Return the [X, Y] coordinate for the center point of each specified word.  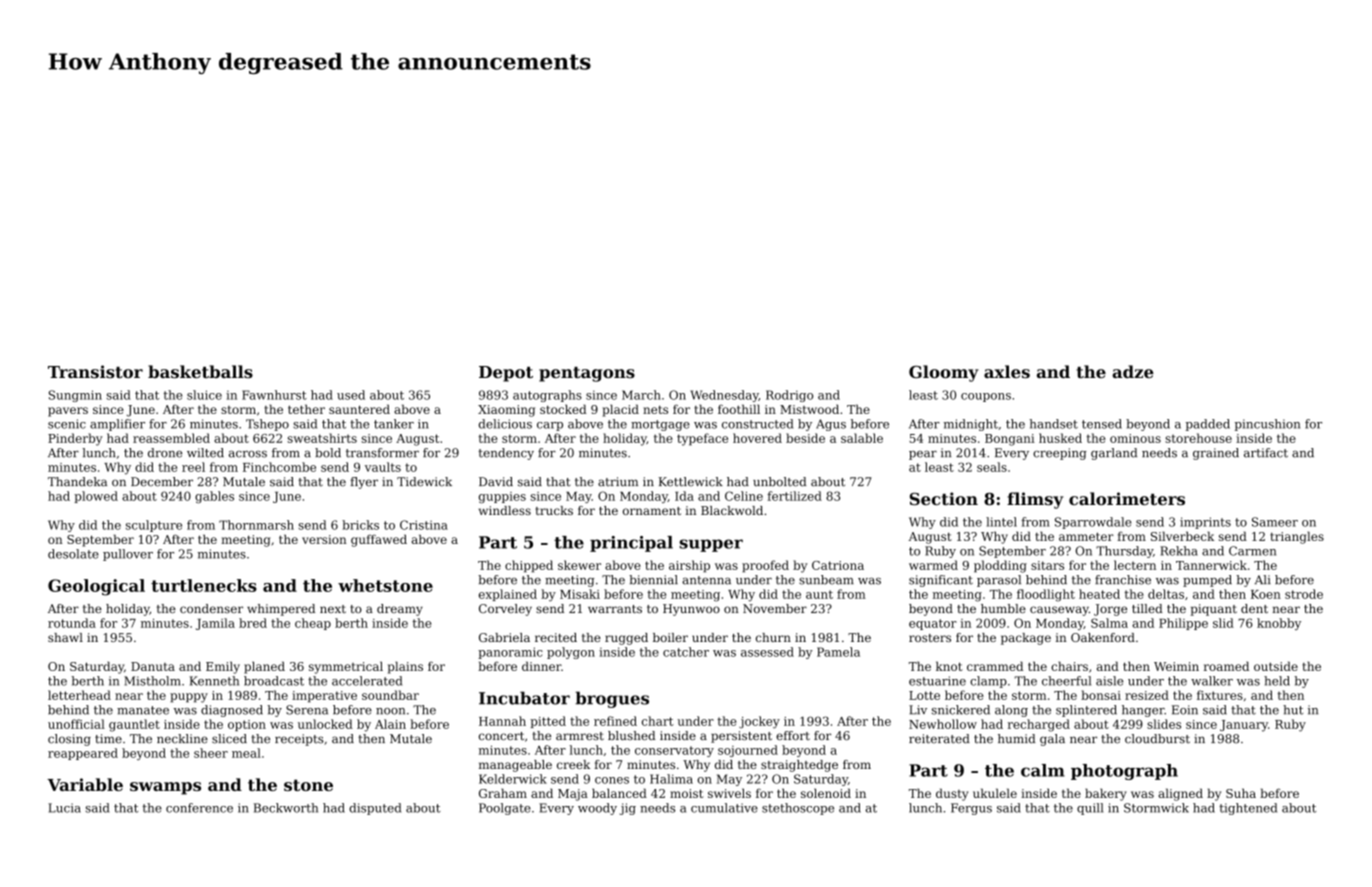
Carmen [1252, 551]
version [324, 539]
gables [214, 497]
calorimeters [1127, 498]
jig [628, 809]
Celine [744, 496]
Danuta [153, 666]
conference [199, 808]
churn [773, 637]
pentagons [587, 374]
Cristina [424, 525]
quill [1090, 809]
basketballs [200, 371]
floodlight [1046, 595]
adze [1133, 371]
